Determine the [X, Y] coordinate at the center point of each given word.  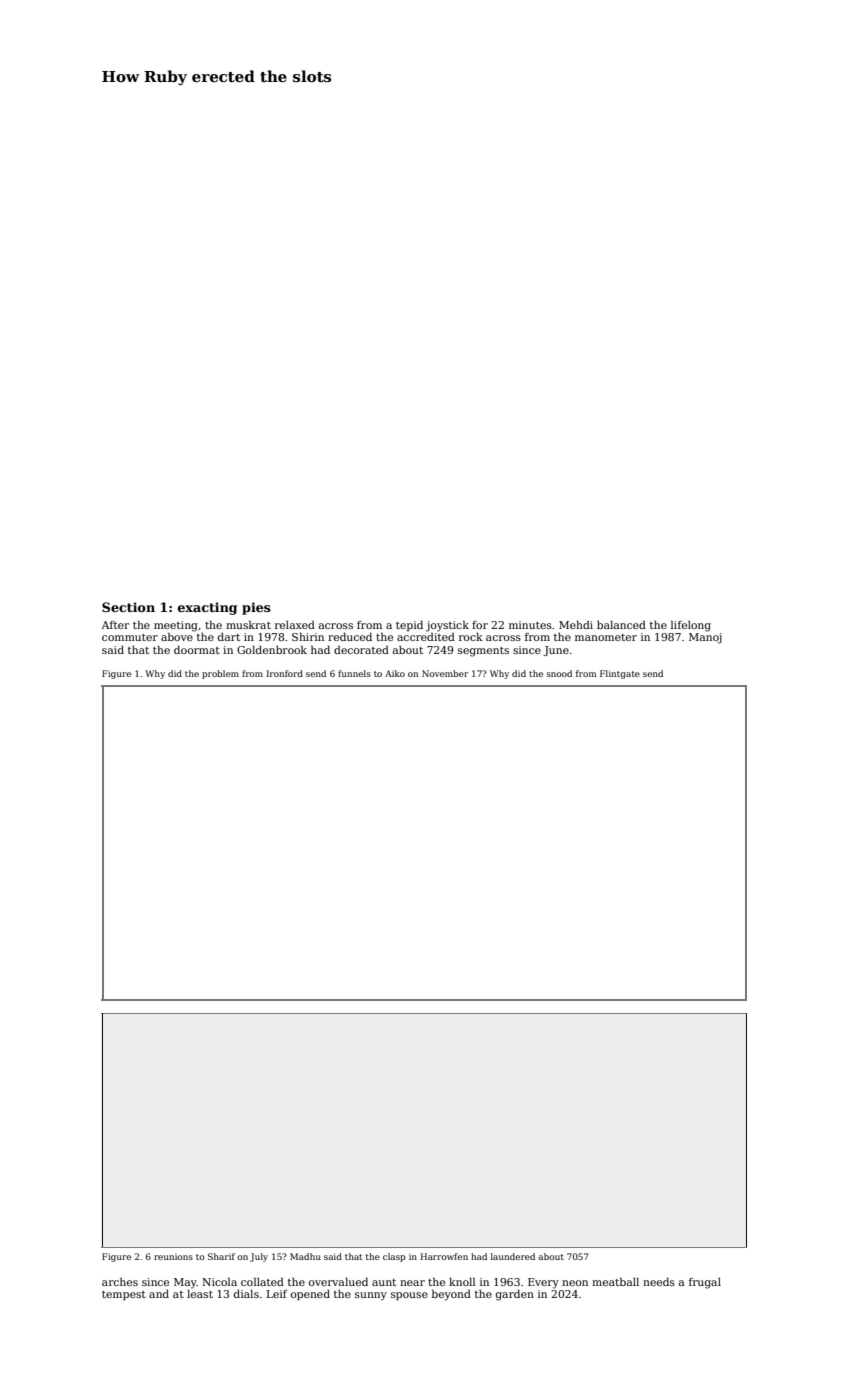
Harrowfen [444, 1256]
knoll [462, 1281]
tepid [409, 625]
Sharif [221, 1256]
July [259, 1257]
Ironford [284, 673]
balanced [621, 624]
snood [559, 673]
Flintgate [620, 674]
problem [220, 674]
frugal [705, 1283]
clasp [394, 1257]
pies [256, 608]
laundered [513, 1256]
